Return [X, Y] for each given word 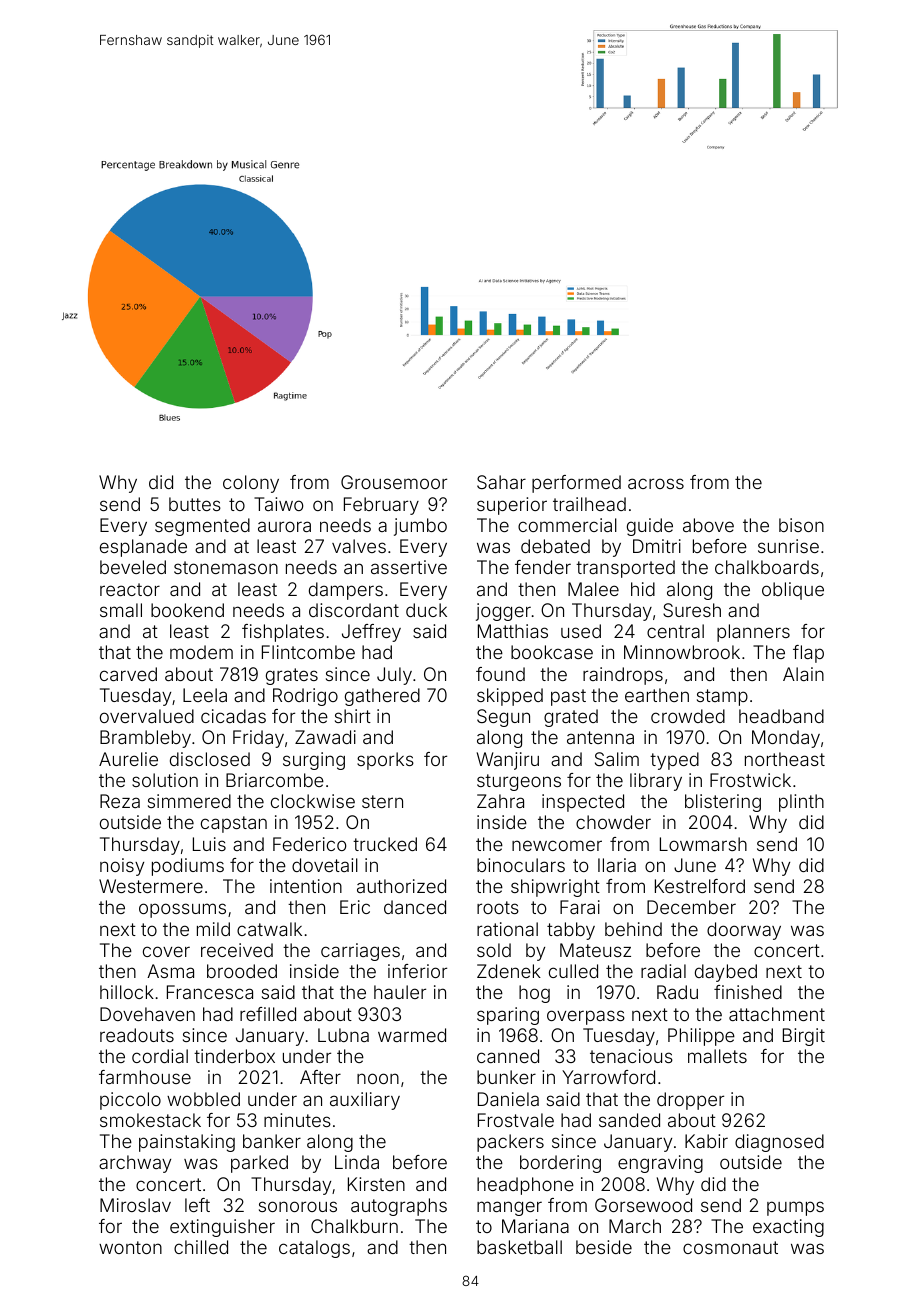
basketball [519, 1247]
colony [251, 484]
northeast [785, 759]
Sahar [501, 482]
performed [576, 484]
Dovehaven [147, 1014]
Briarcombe [275, 780]
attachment [777, 1014]
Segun [503, 718]
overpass [586, 1017]
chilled [201, 1247]
